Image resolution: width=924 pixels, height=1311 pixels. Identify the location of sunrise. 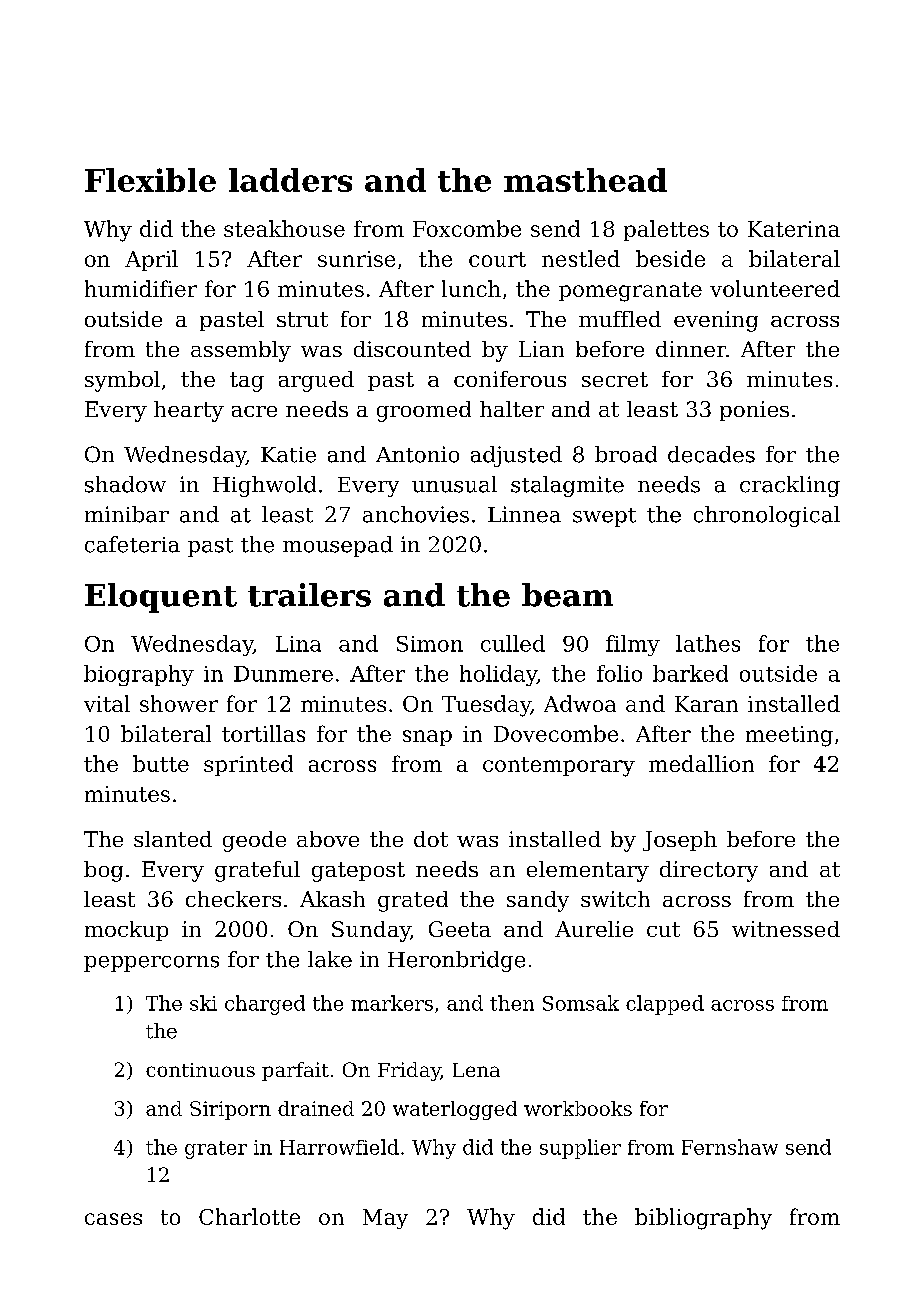
(356, 259).
